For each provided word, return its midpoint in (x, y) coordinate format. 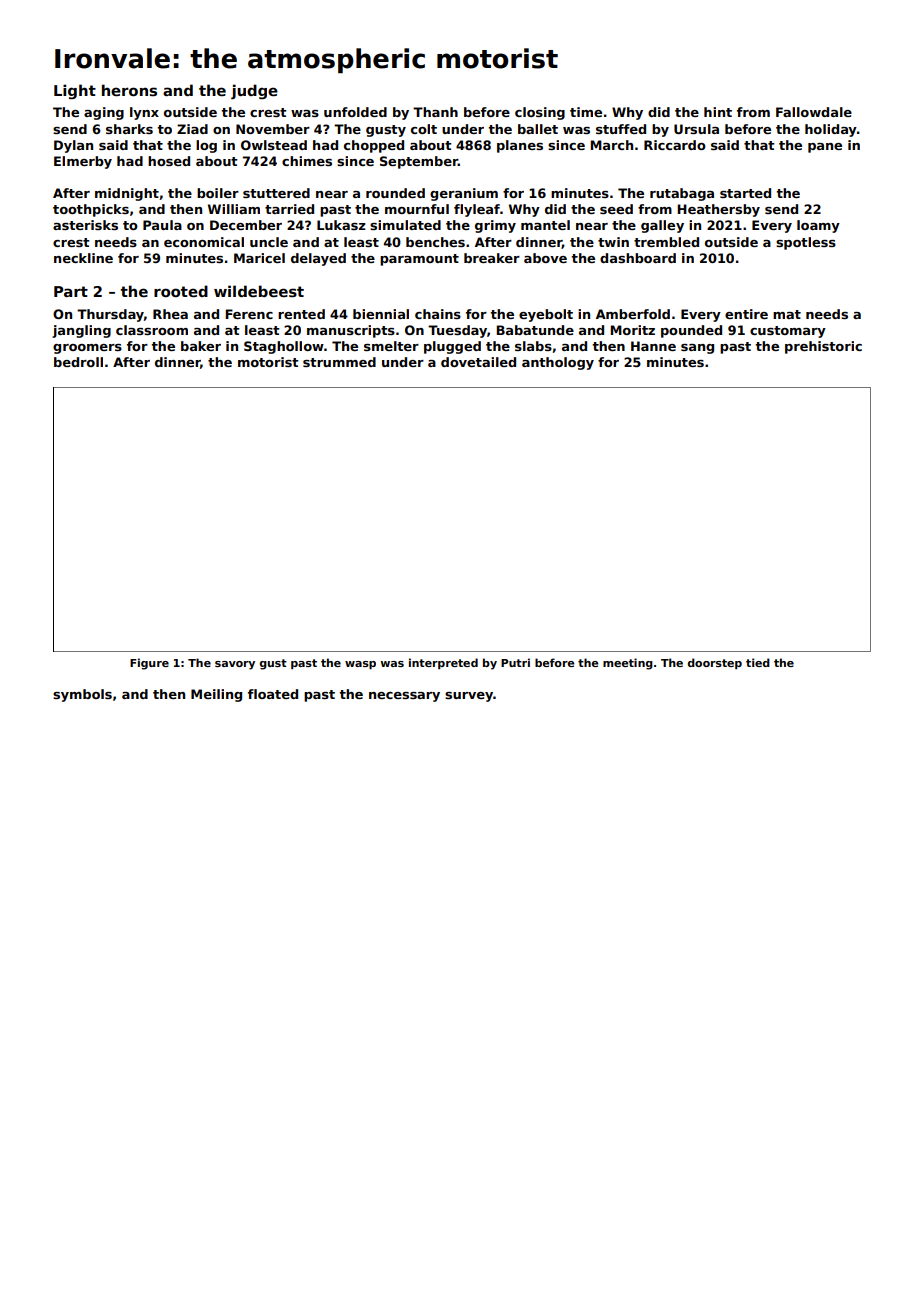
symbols (82, 695)
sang (697, 349)
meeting (628, 664)
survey (469, 697)
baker (201, 346)
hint (718, 112)
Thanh (435, 112)
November (273, 129)
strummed (339, 362)
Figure (149, 664)
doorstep (715, 663)
